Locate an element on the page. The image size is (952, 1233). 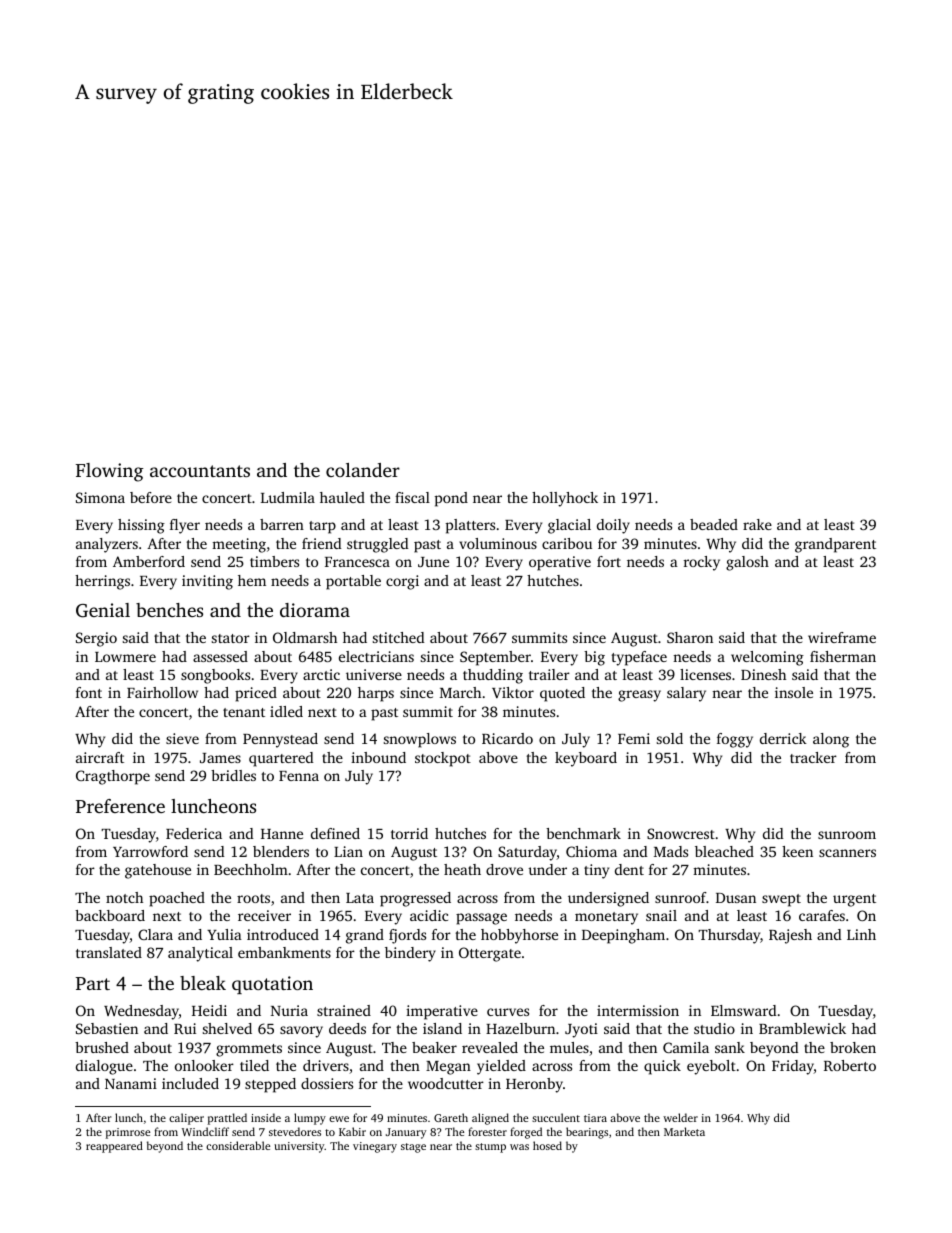
rake is located at coordinates (757, 524).
